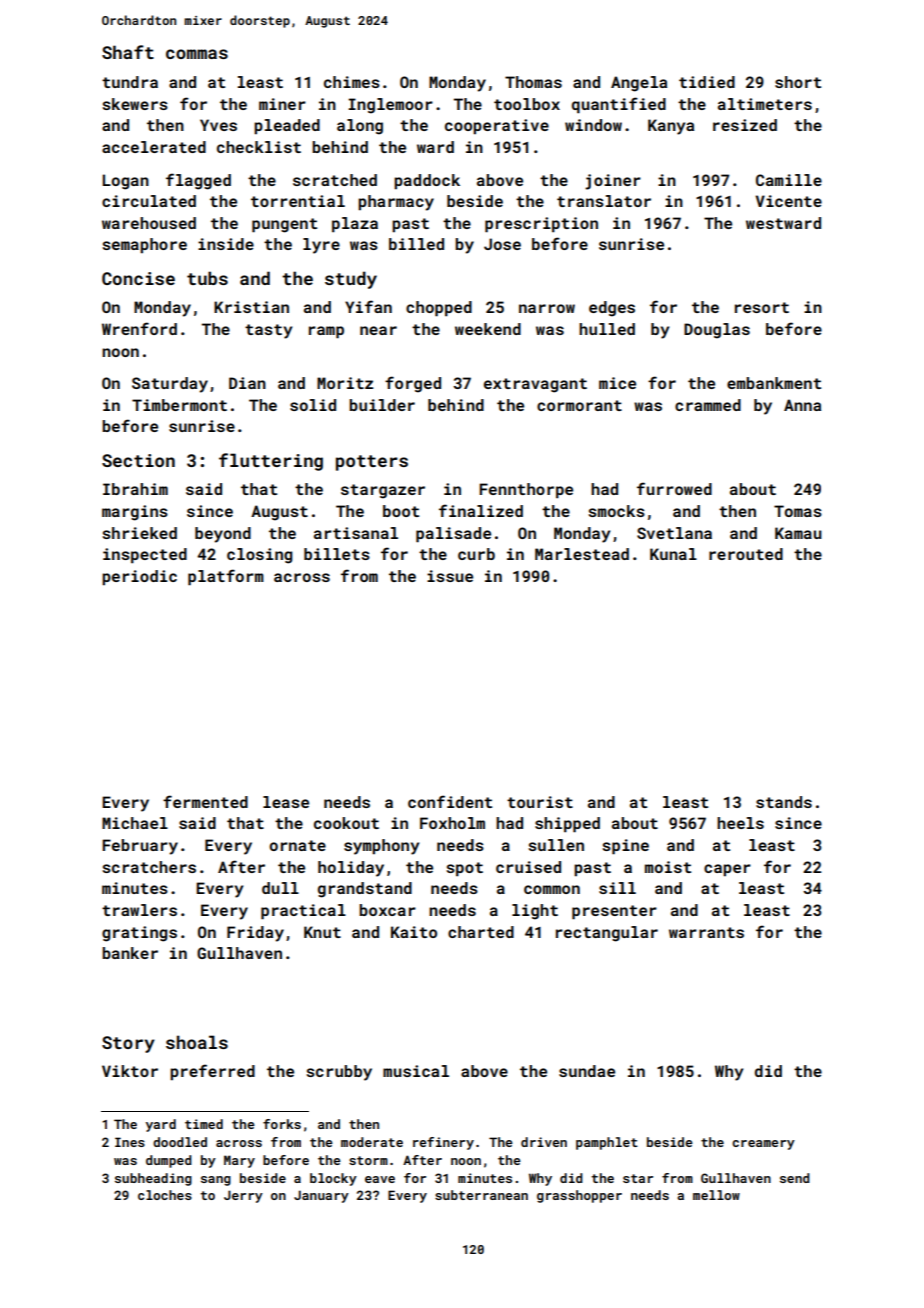  Describe the element at coordinates (139, 578) in the page. I see `periodic` at that location.
